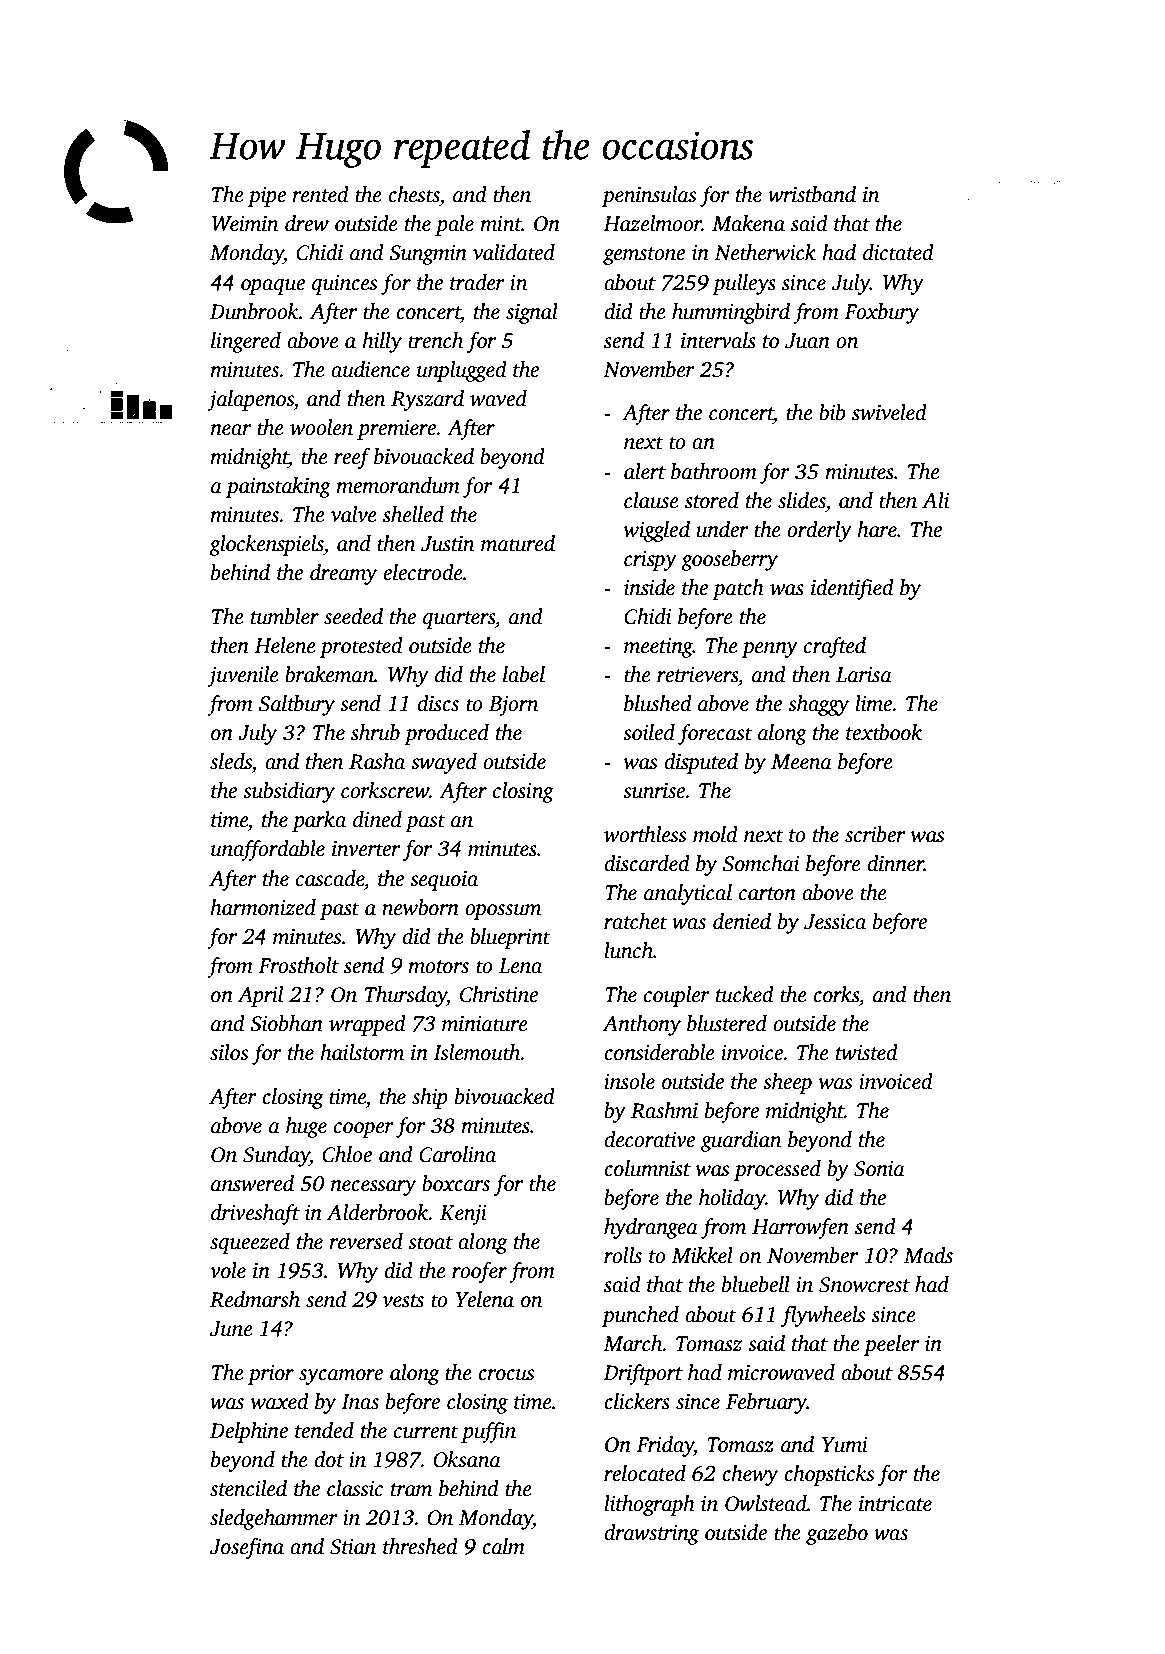 This document has height=1654, width=1165. I want to click on Anthony, so click(642, 1025).
